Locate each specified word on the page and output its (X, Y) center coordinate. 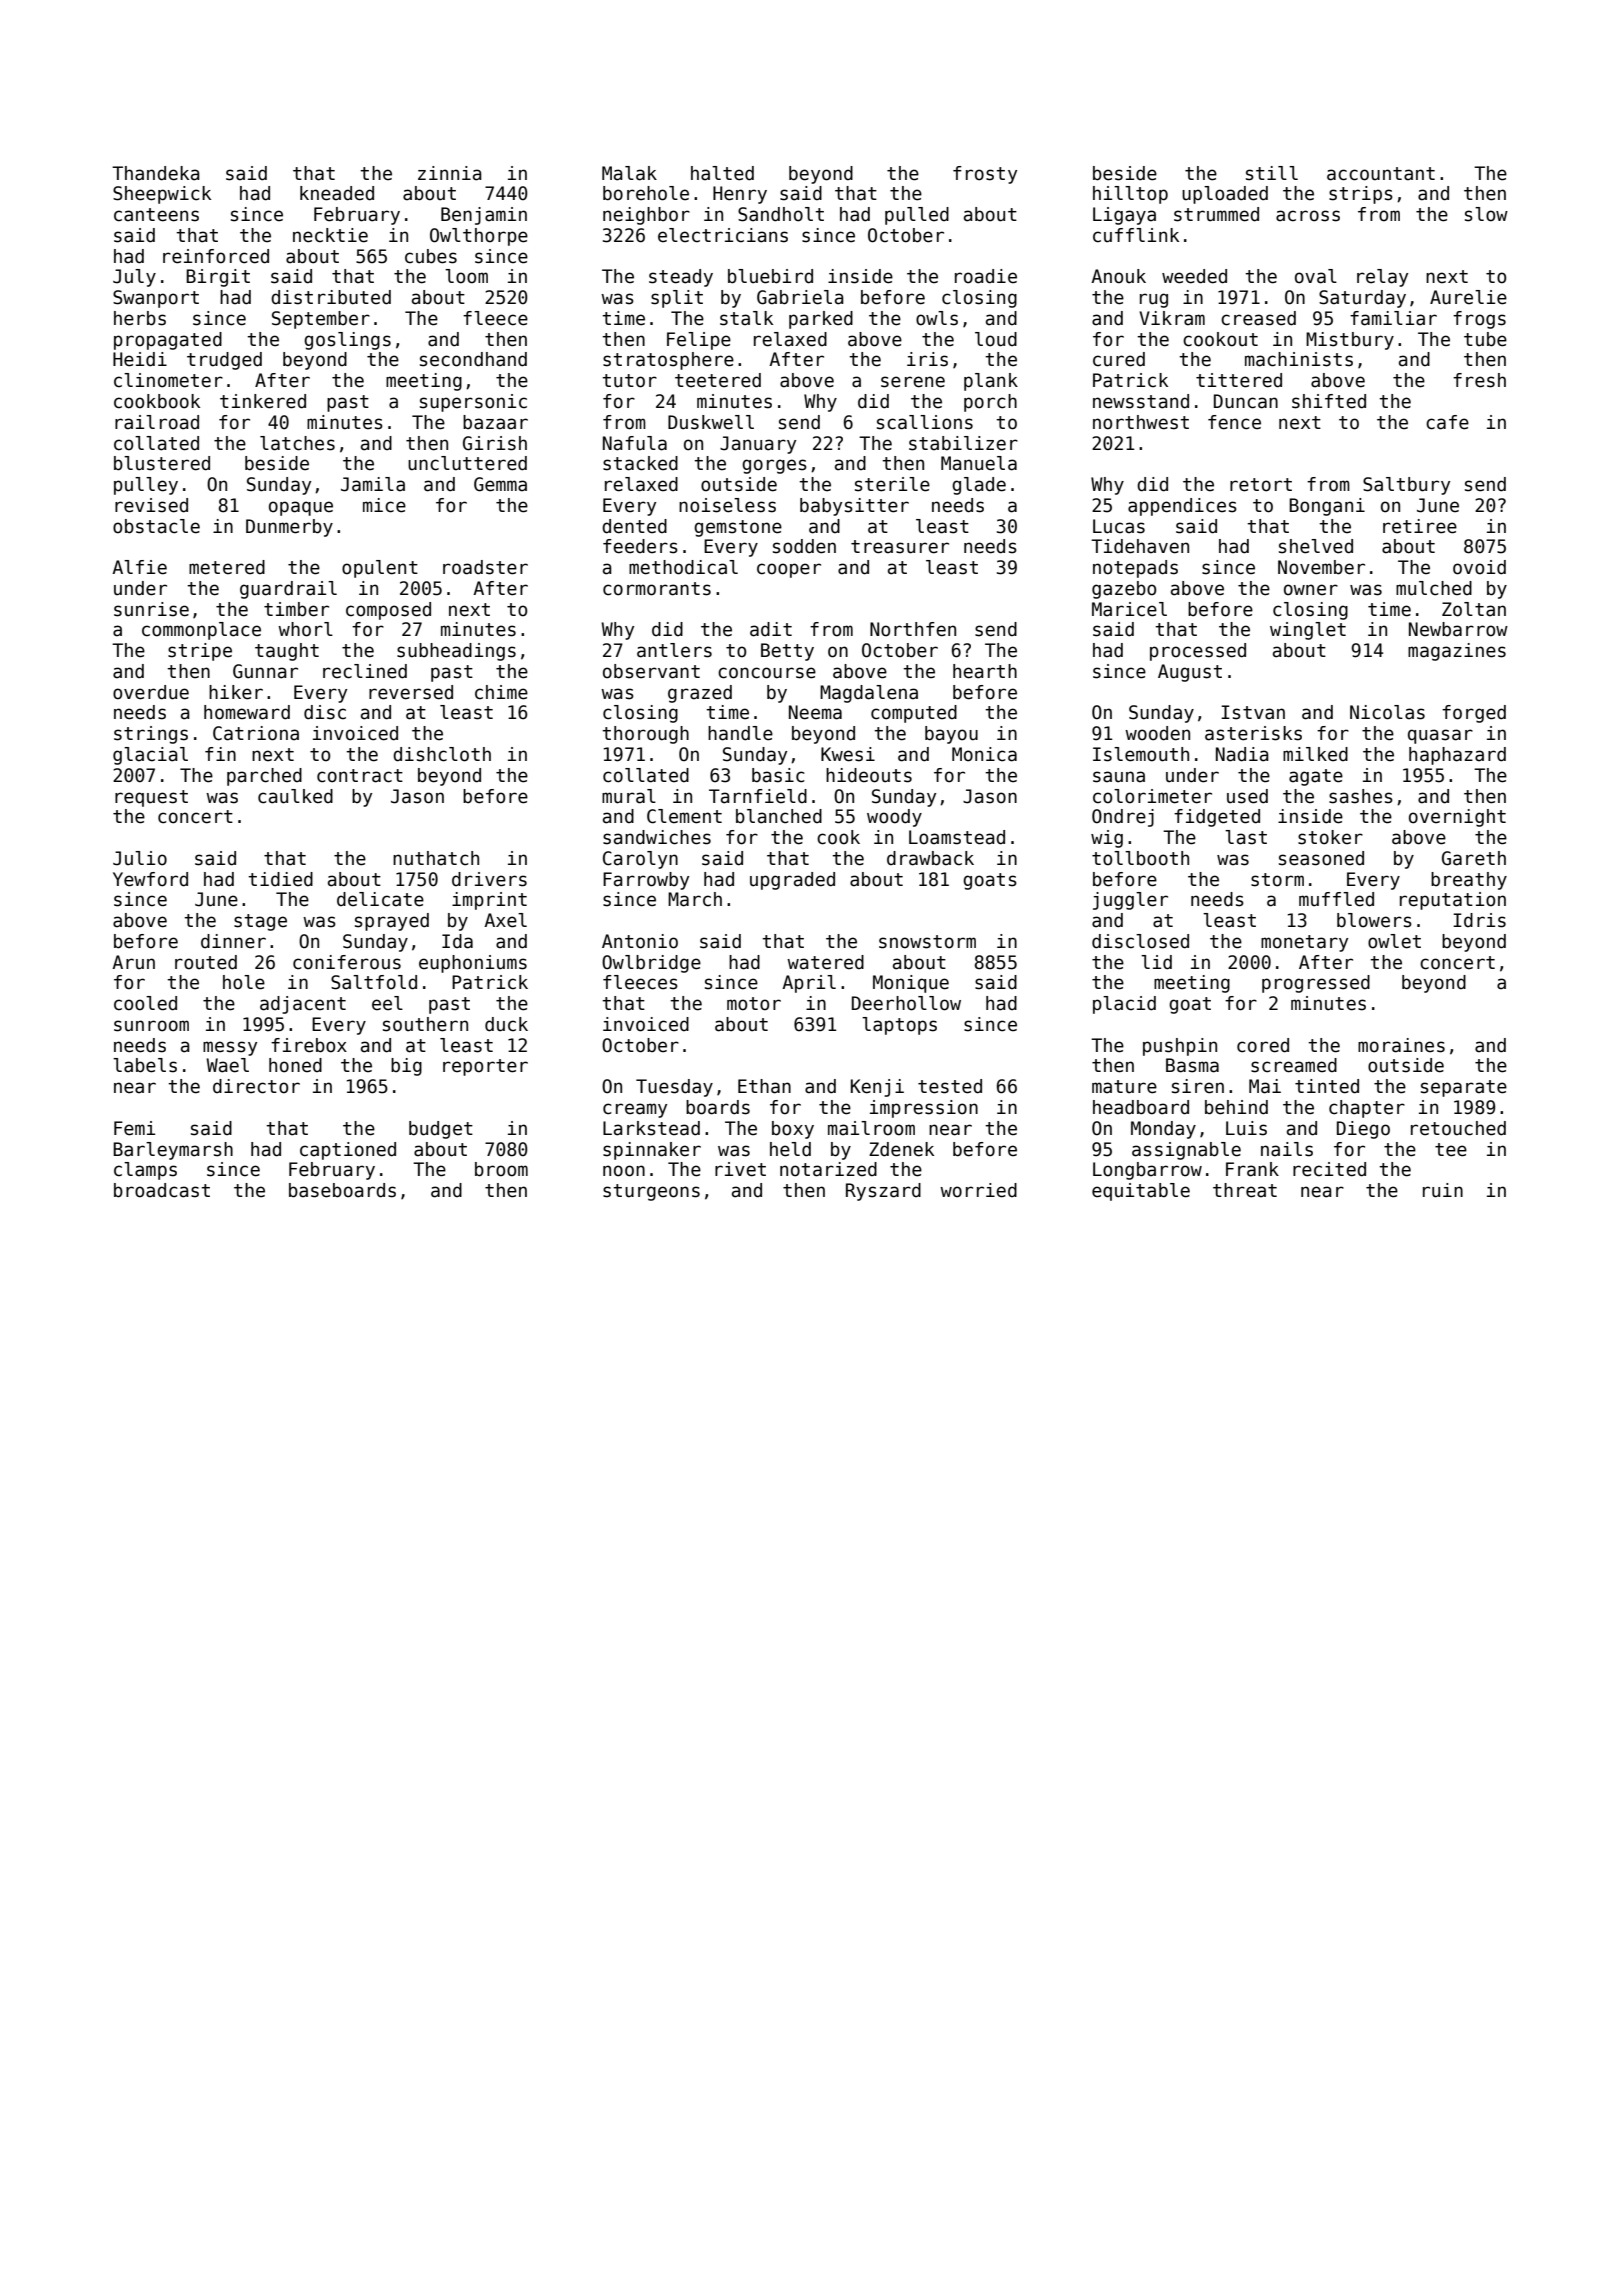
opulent (380, 569)
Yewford (150, 879)
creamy (635, 1110)
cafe (1447, 422)
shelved (1316, 546)
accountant (1381, 174)
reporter (485, 1067)
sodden (804, 546)
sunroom (151, 1026)
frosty (985, 175)
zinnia (450, 173)
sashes (1361, 796)
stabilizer (963, 443)
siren (1198, 1086)
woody (894, 818)
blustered (162, 463)
